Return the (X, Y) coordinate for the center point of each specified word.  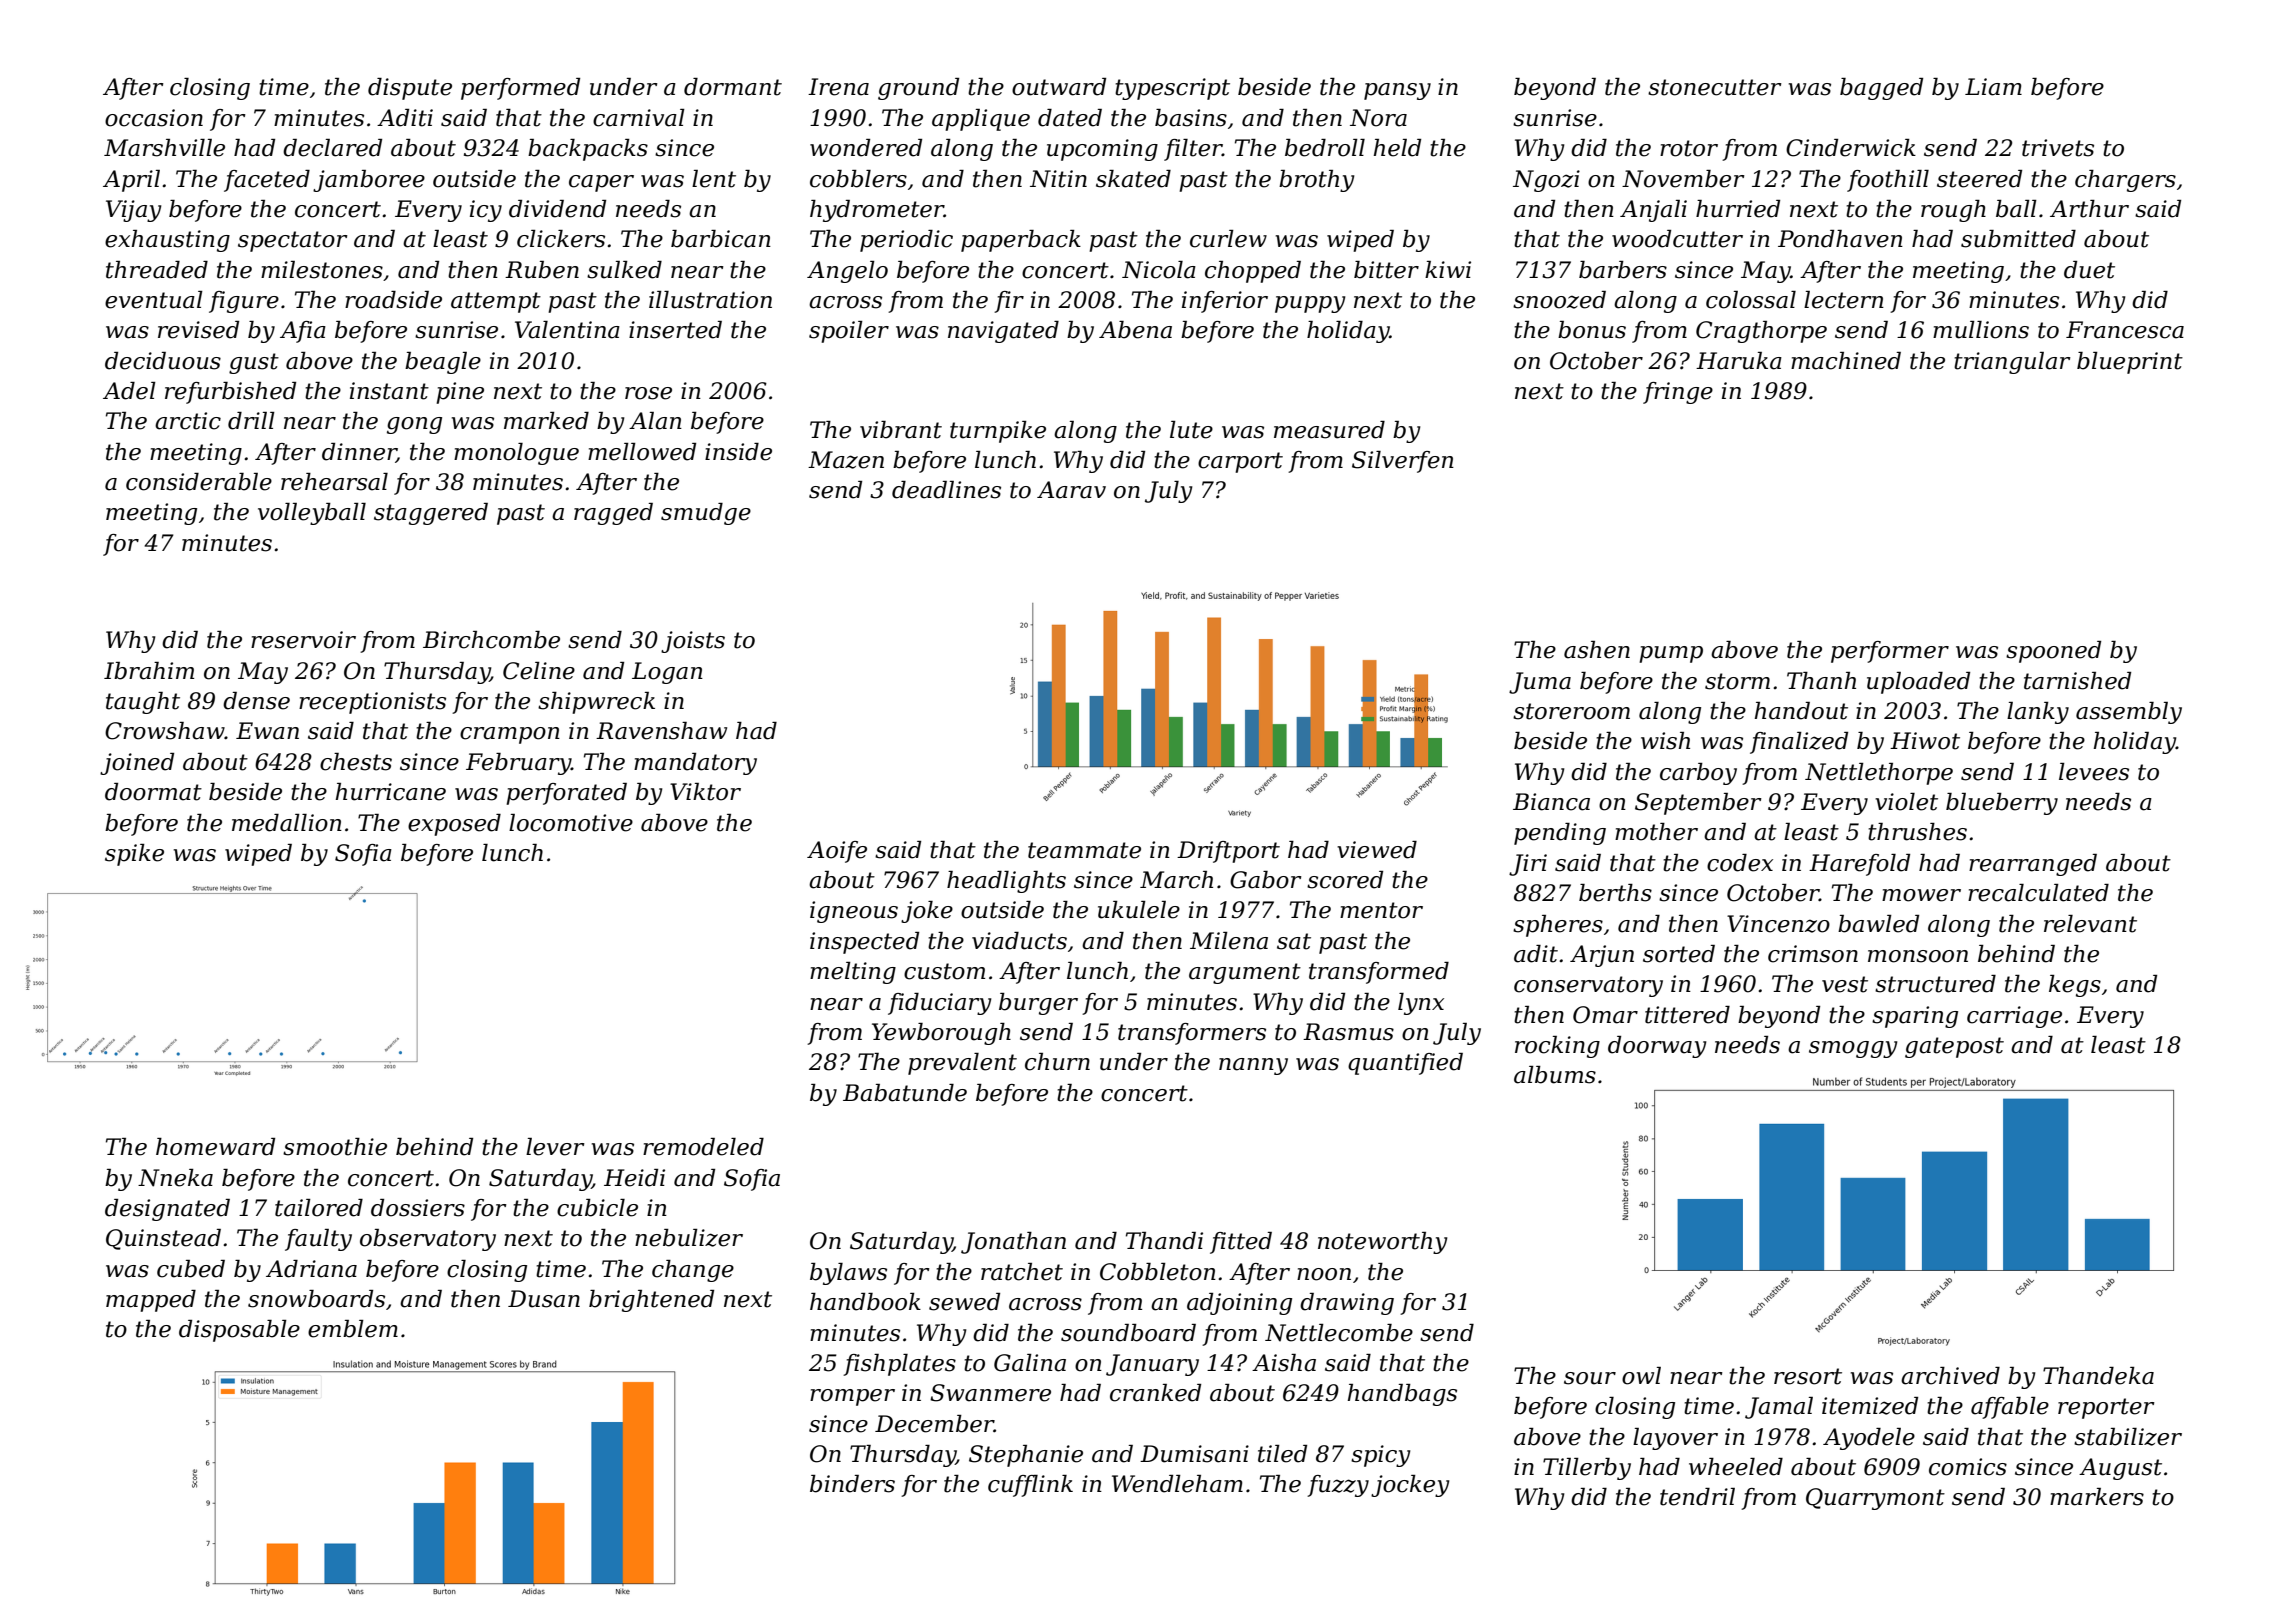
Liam (1993, 87)
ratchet (1022, 1272)
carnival (639, 118)
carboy (1698, 774)
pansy (1397, 91)
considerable (199, 482)
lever (555, 1147)
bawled (1878, 924)
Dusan (544, 1299)
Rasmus (1348, 1032)
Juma (1540, 683)
